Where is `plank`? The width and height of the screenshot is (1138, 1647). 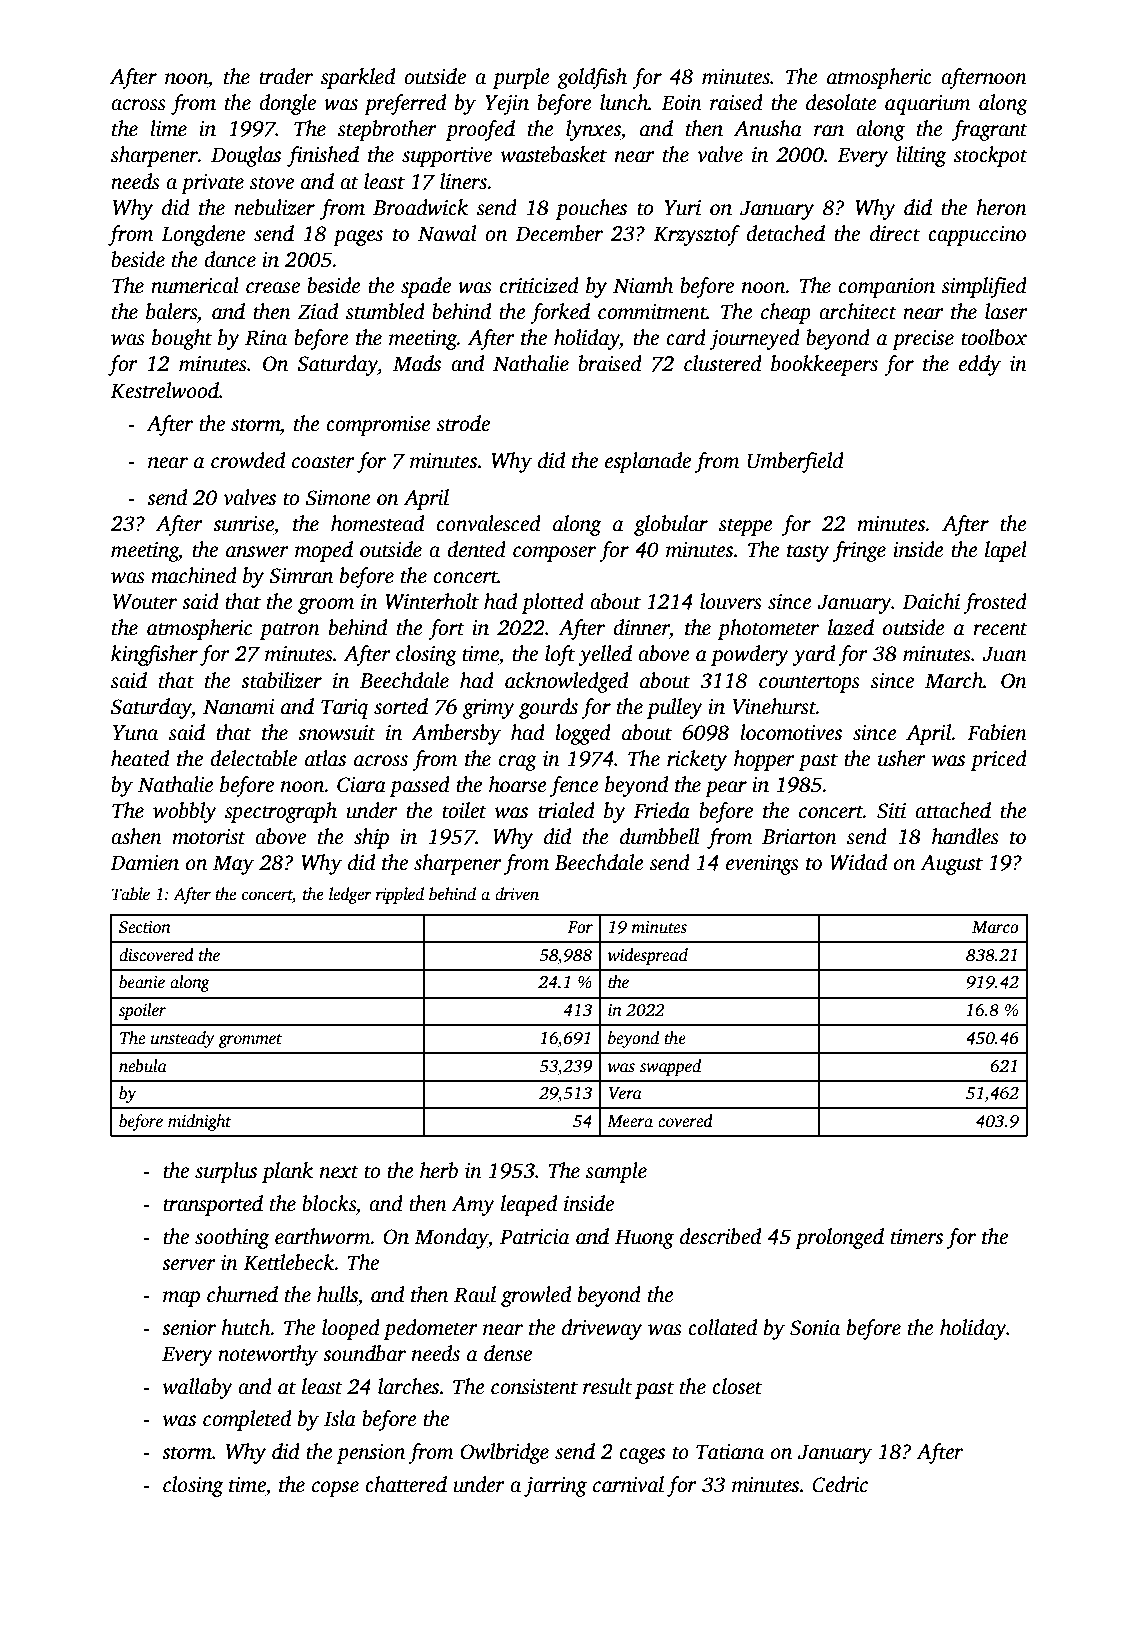 plank is located at coordinates (287, 1172).
